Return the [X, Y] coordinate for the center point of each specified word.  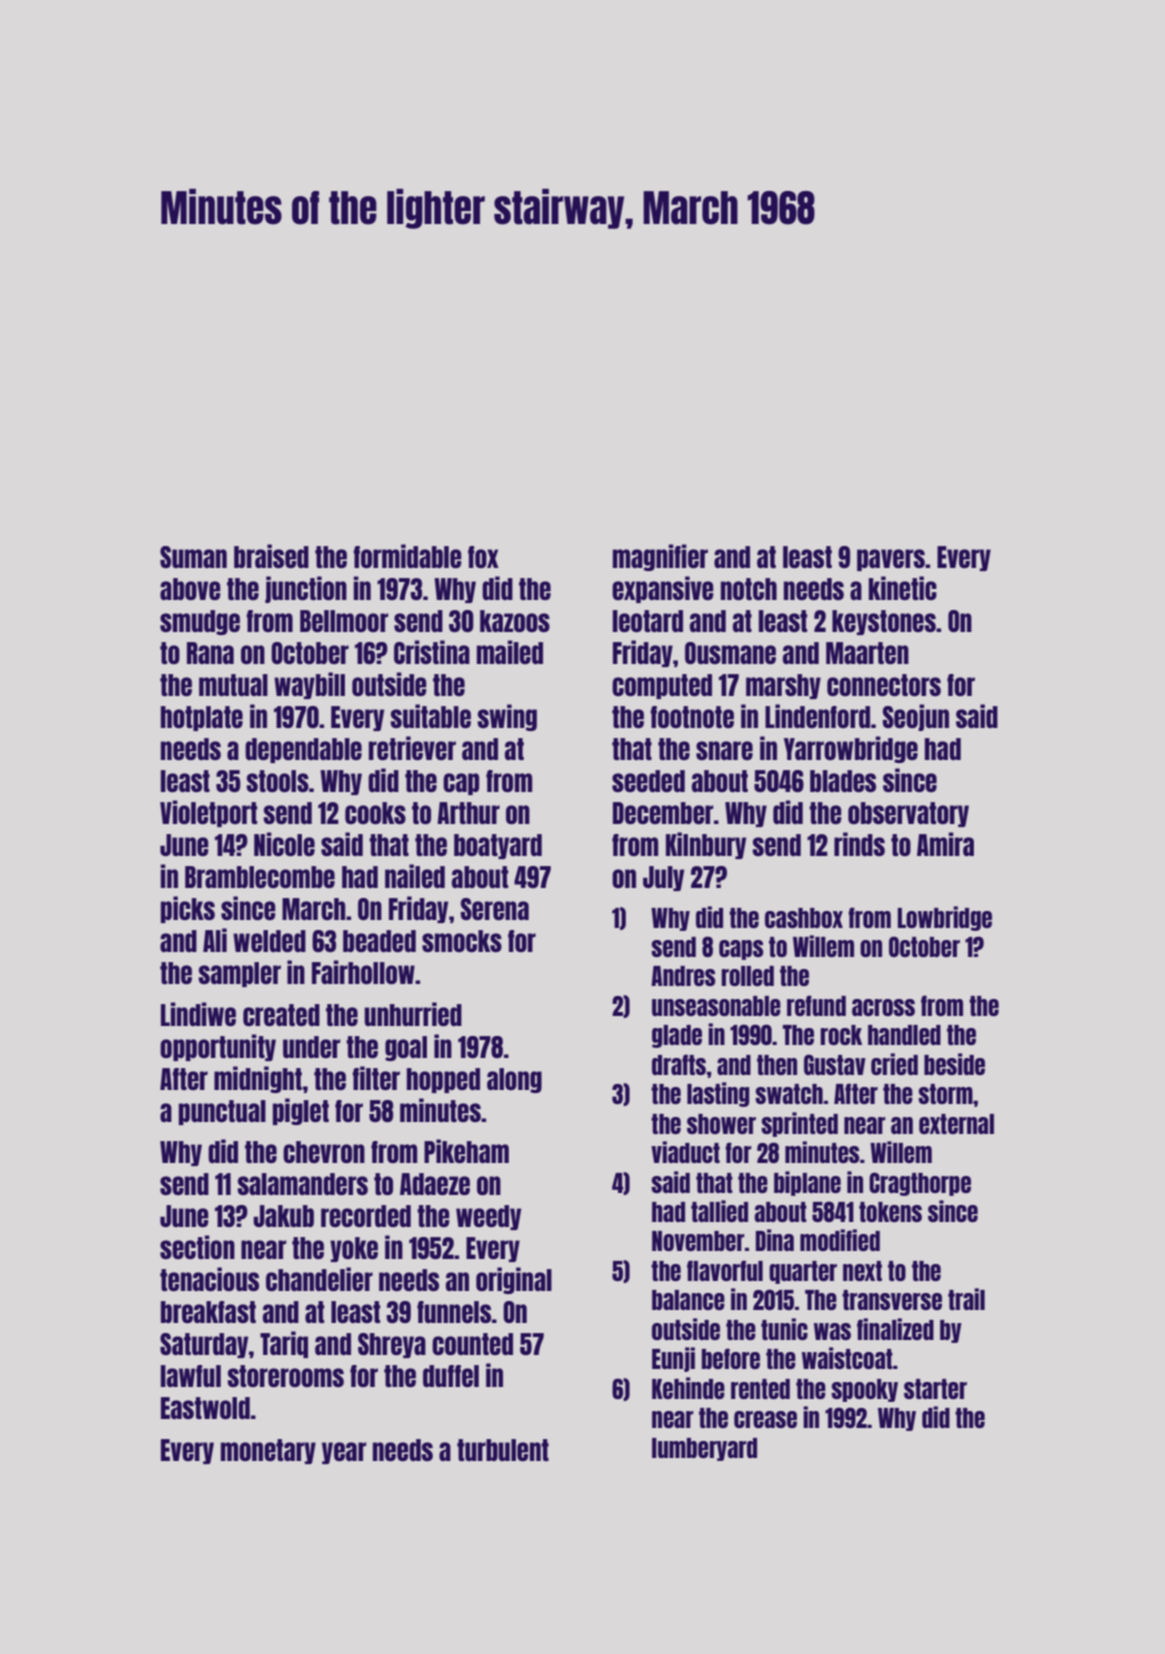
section [197, 1247]
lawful [191, 1376]
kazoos [515, 621]
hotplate [202, 718]
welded [269, 941]
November [698, 1241]
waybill [309, 685]
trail [966, 1299]
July [663, 878]
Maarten [867, 653]
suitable [430, 716]
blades [843, 781]
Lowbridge [945, 918]
